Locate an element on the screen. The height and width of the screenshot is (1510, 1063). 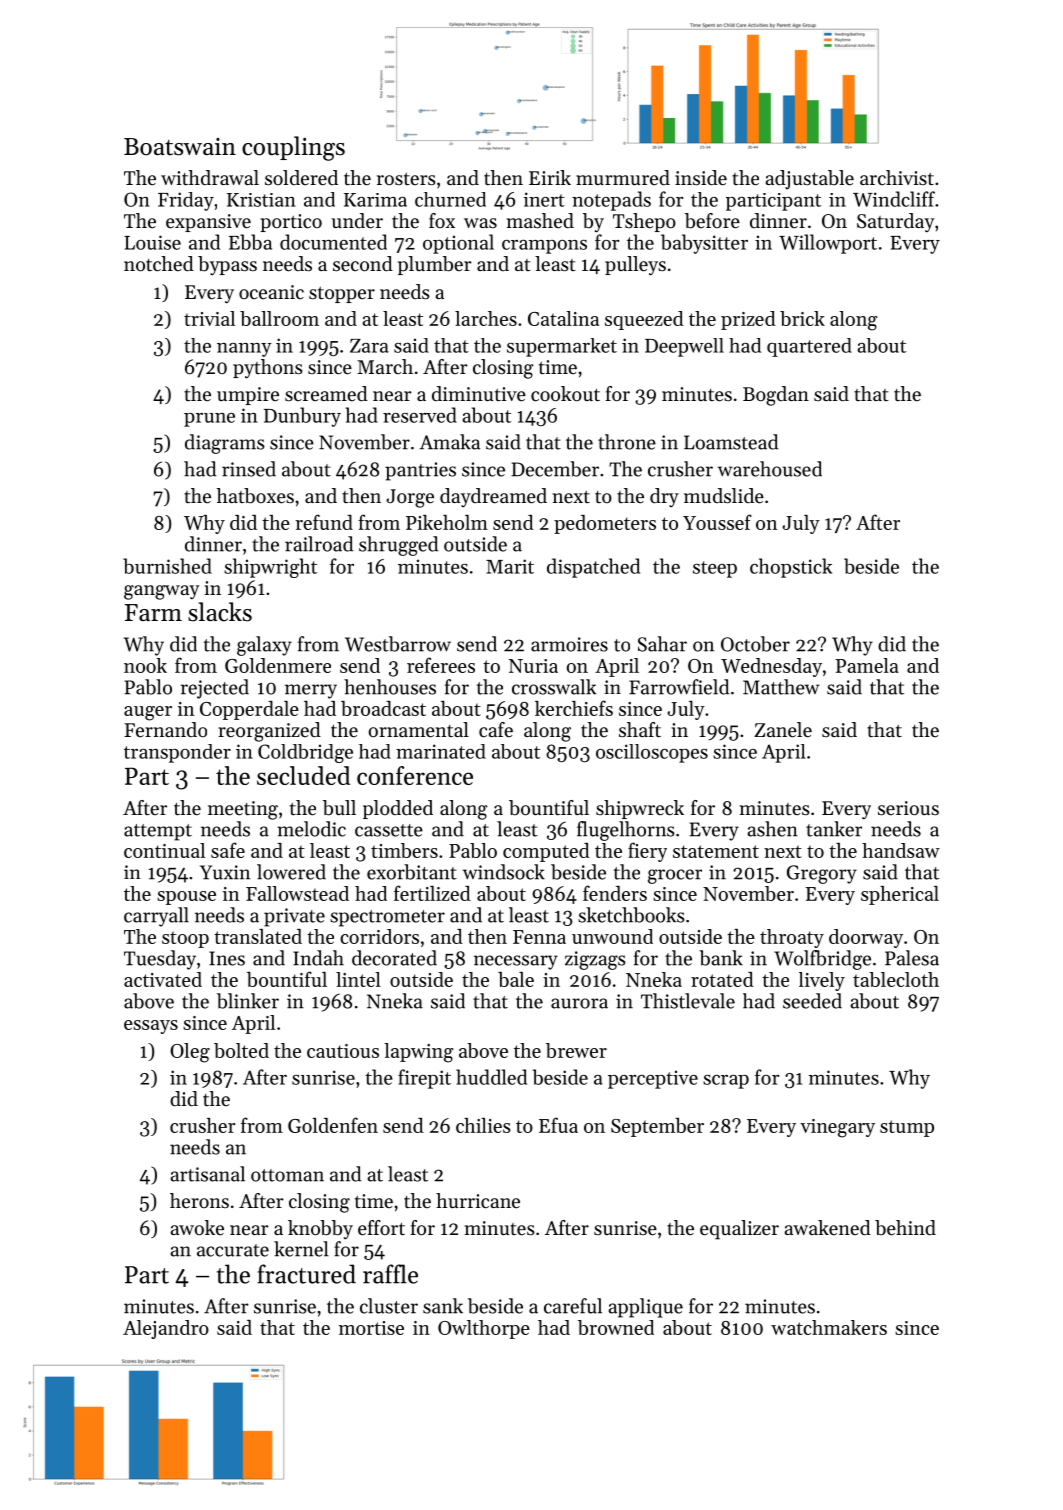
ottoman is located at coordinates (287, 1175).
